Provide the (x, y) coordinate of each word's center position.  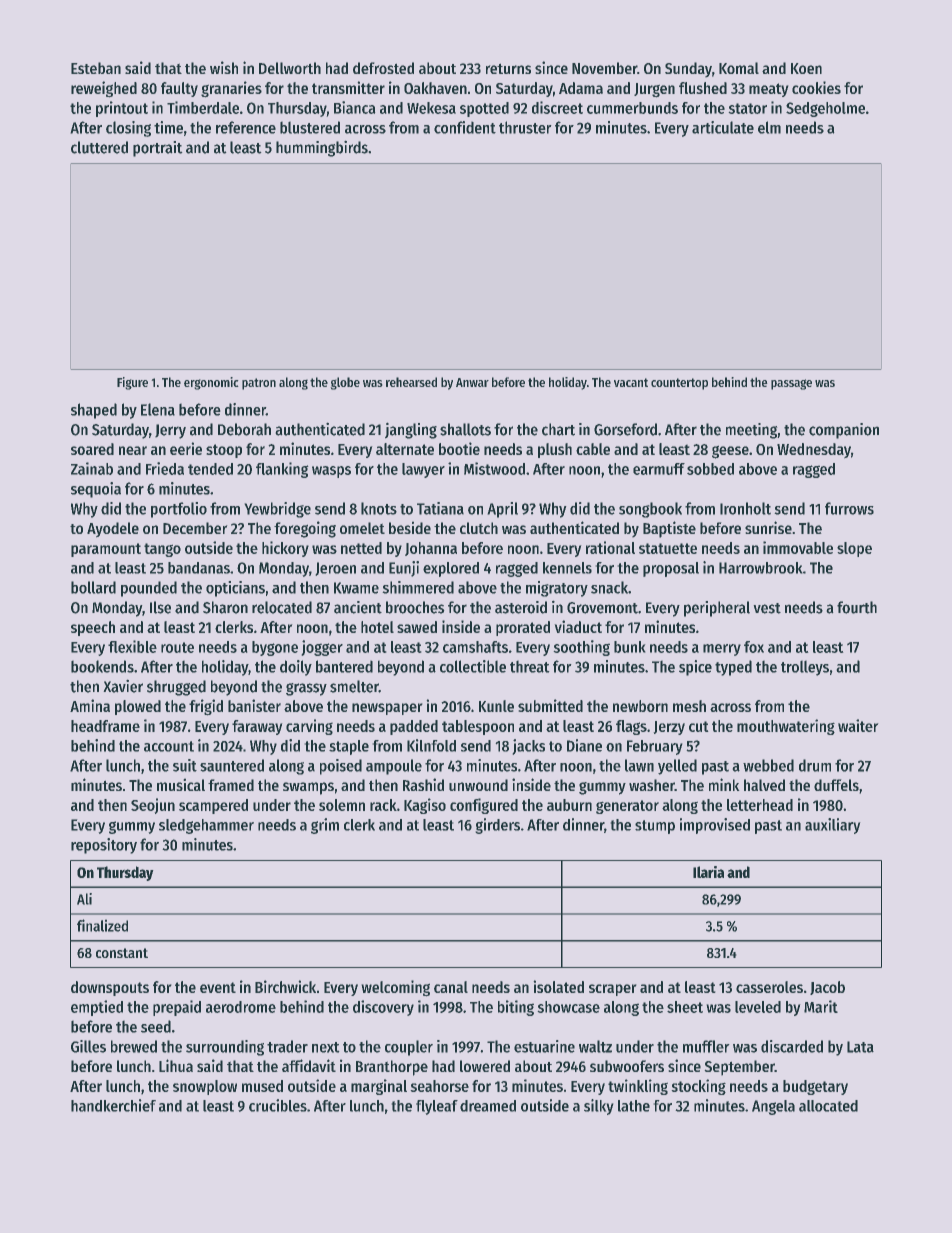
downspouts (110, 988)
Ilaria (708, 872)
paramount (106, 550)
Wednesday (814, 450)
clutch (479, 528)
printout (122, 109)
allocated (828, 1106)
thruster (525, 127)
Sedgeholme (825, 109)
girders (498, 826)
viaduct (578, 626)
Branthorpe (392, 1068)
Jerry (170, 431)
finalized (102, 925)
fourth (857, 607)
